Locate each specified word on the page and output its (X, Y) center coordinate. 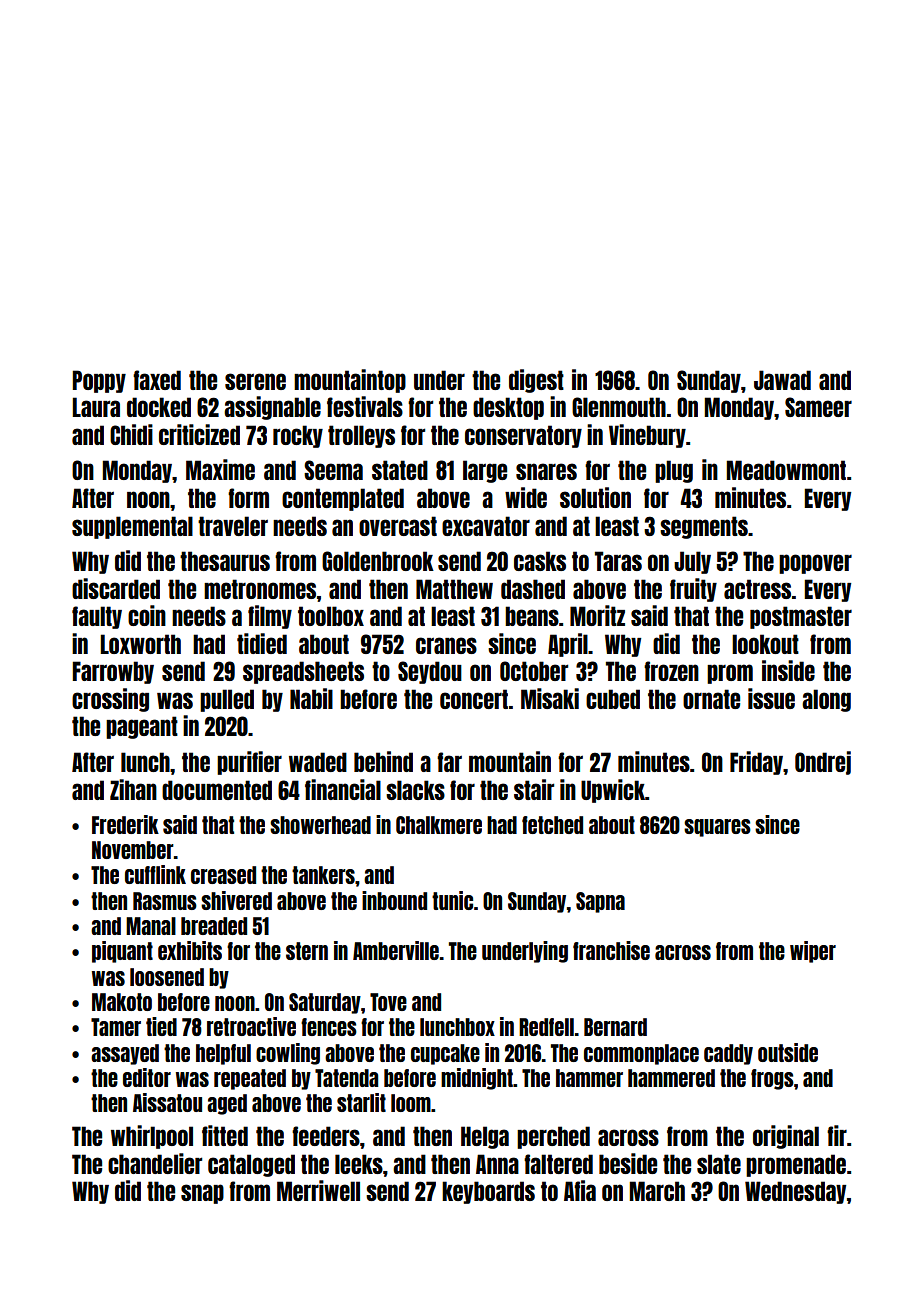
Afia (580, 1190)
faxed (157, 380)
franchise (611, 950)
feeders (326, 1136)
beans (532, 616)
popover (815, 564)
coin (147, 615)
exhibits (190, 950)
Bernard (615, 1027)
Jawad (782, 380)
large (485, 471)
